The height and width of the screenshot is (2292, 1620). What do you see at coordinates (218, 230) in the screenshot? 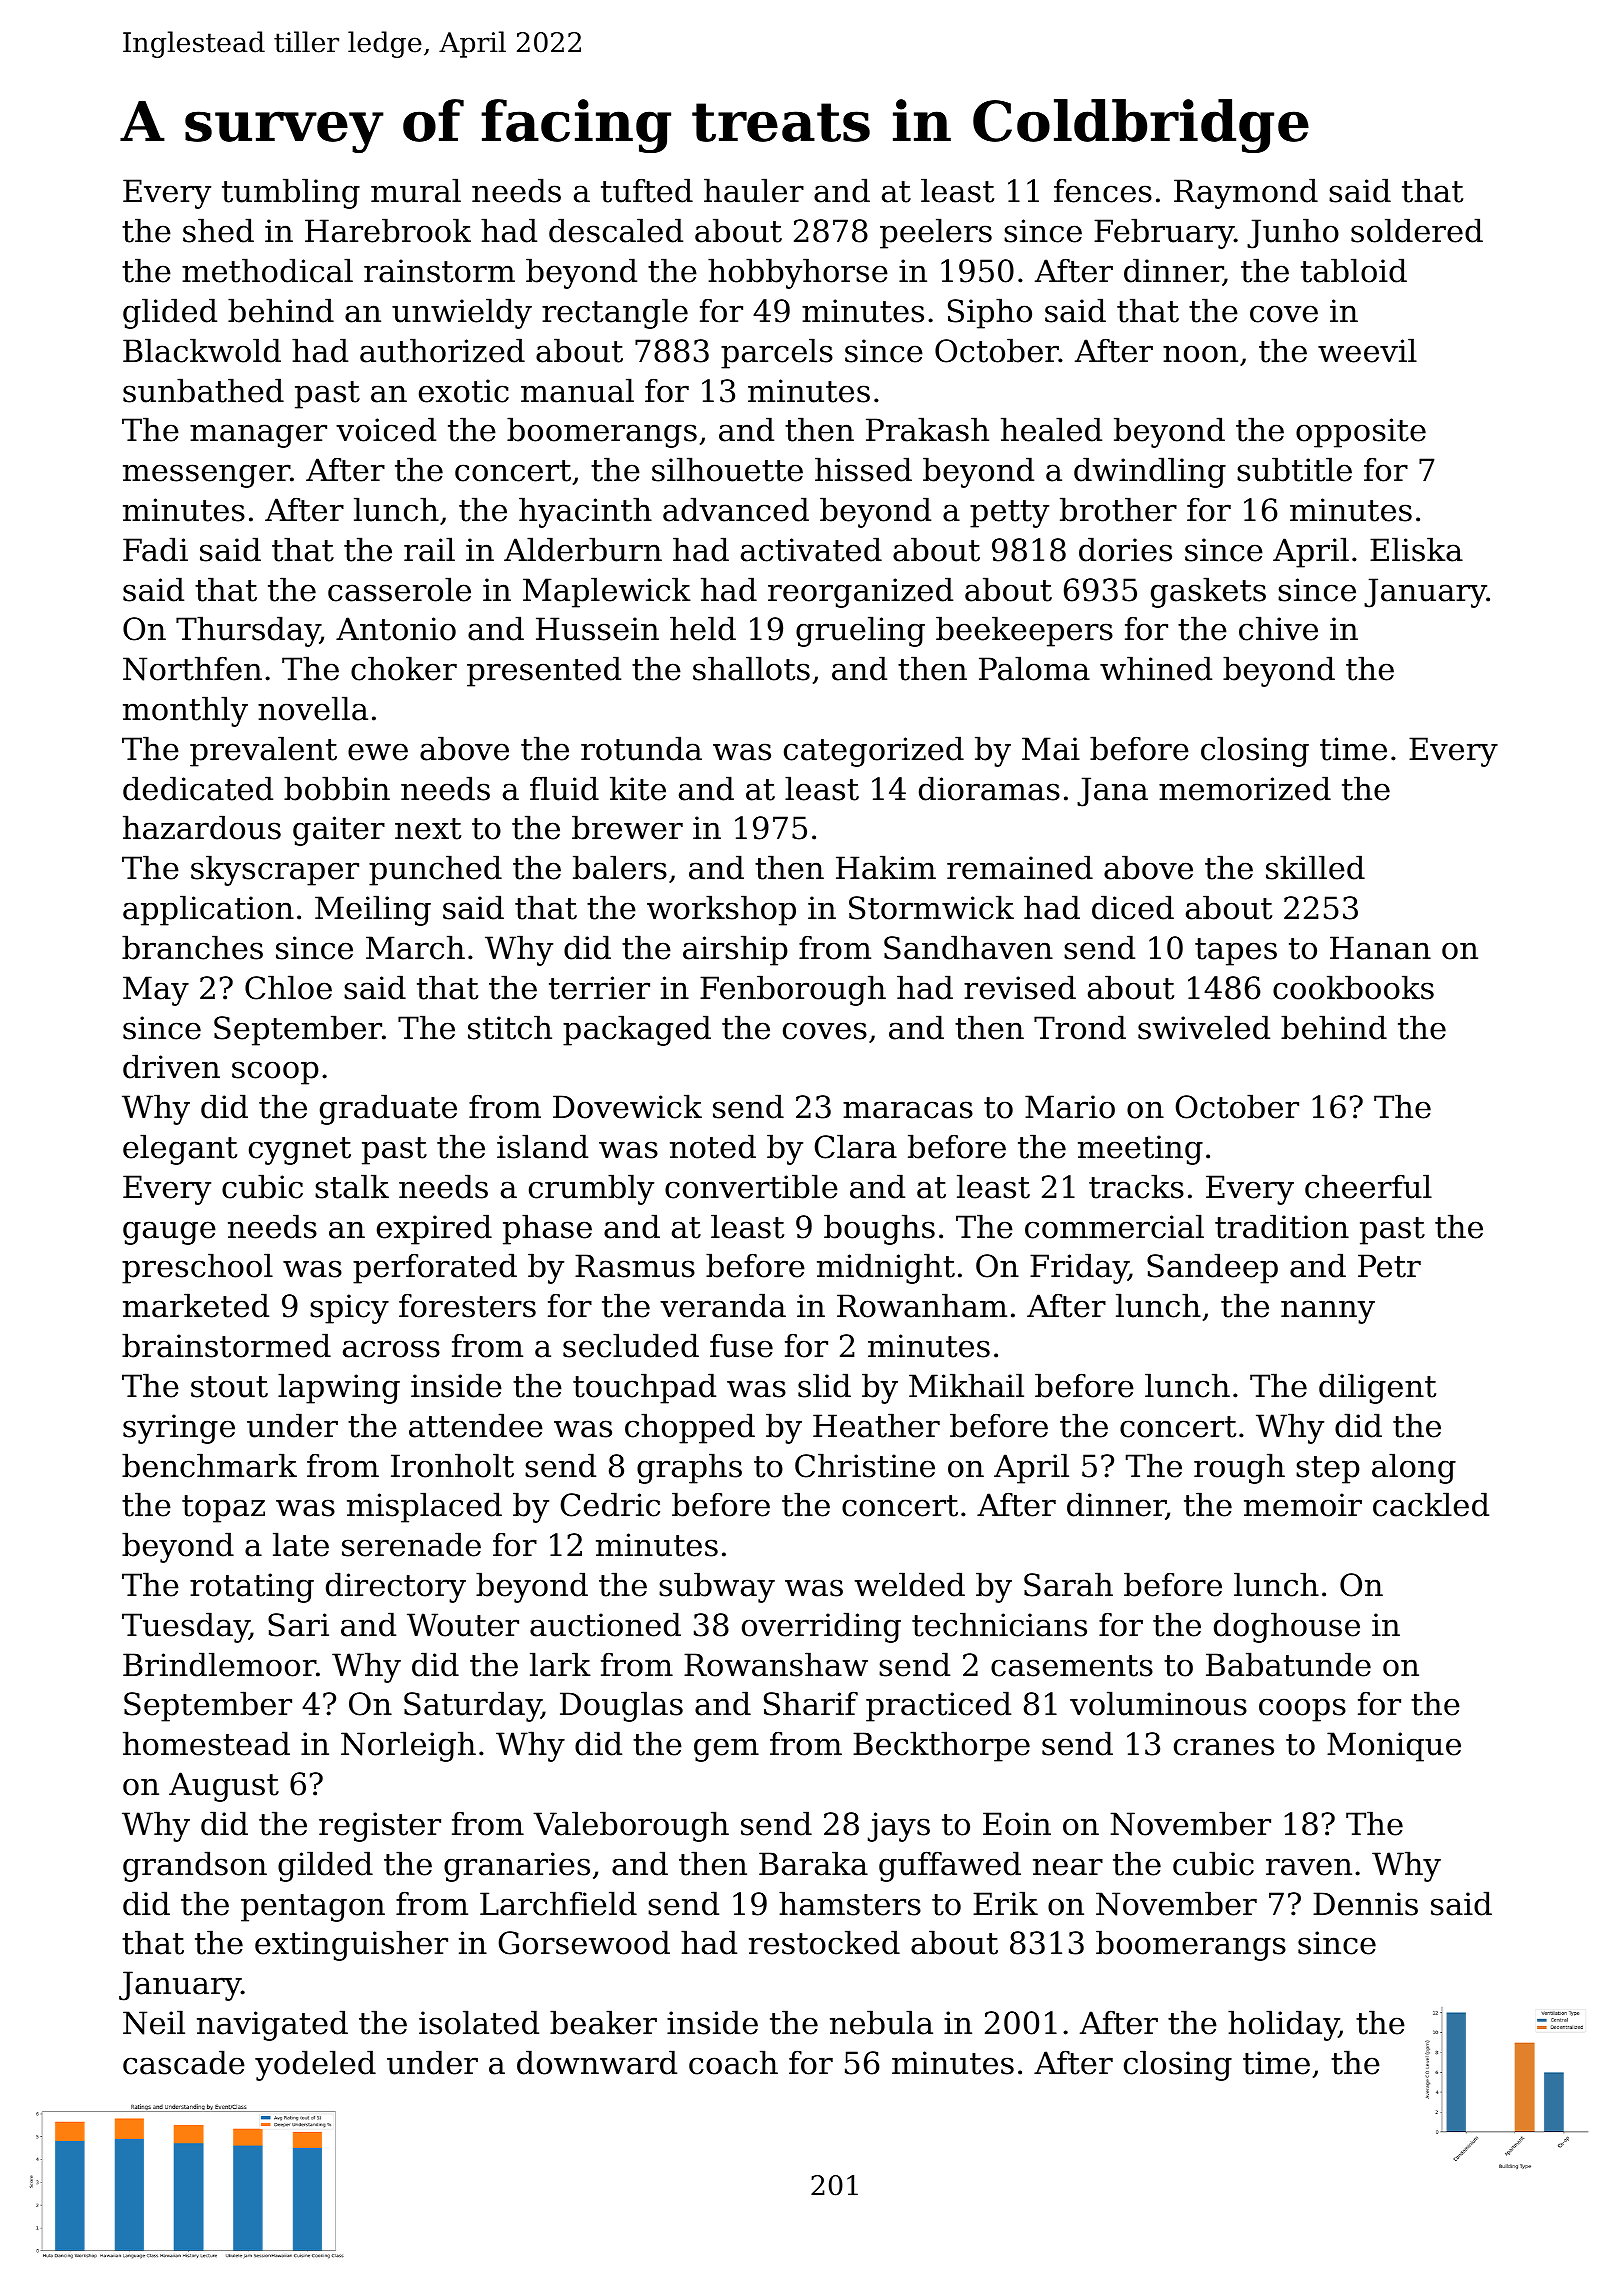
I see `shed` at bounding box center [218, 230].
